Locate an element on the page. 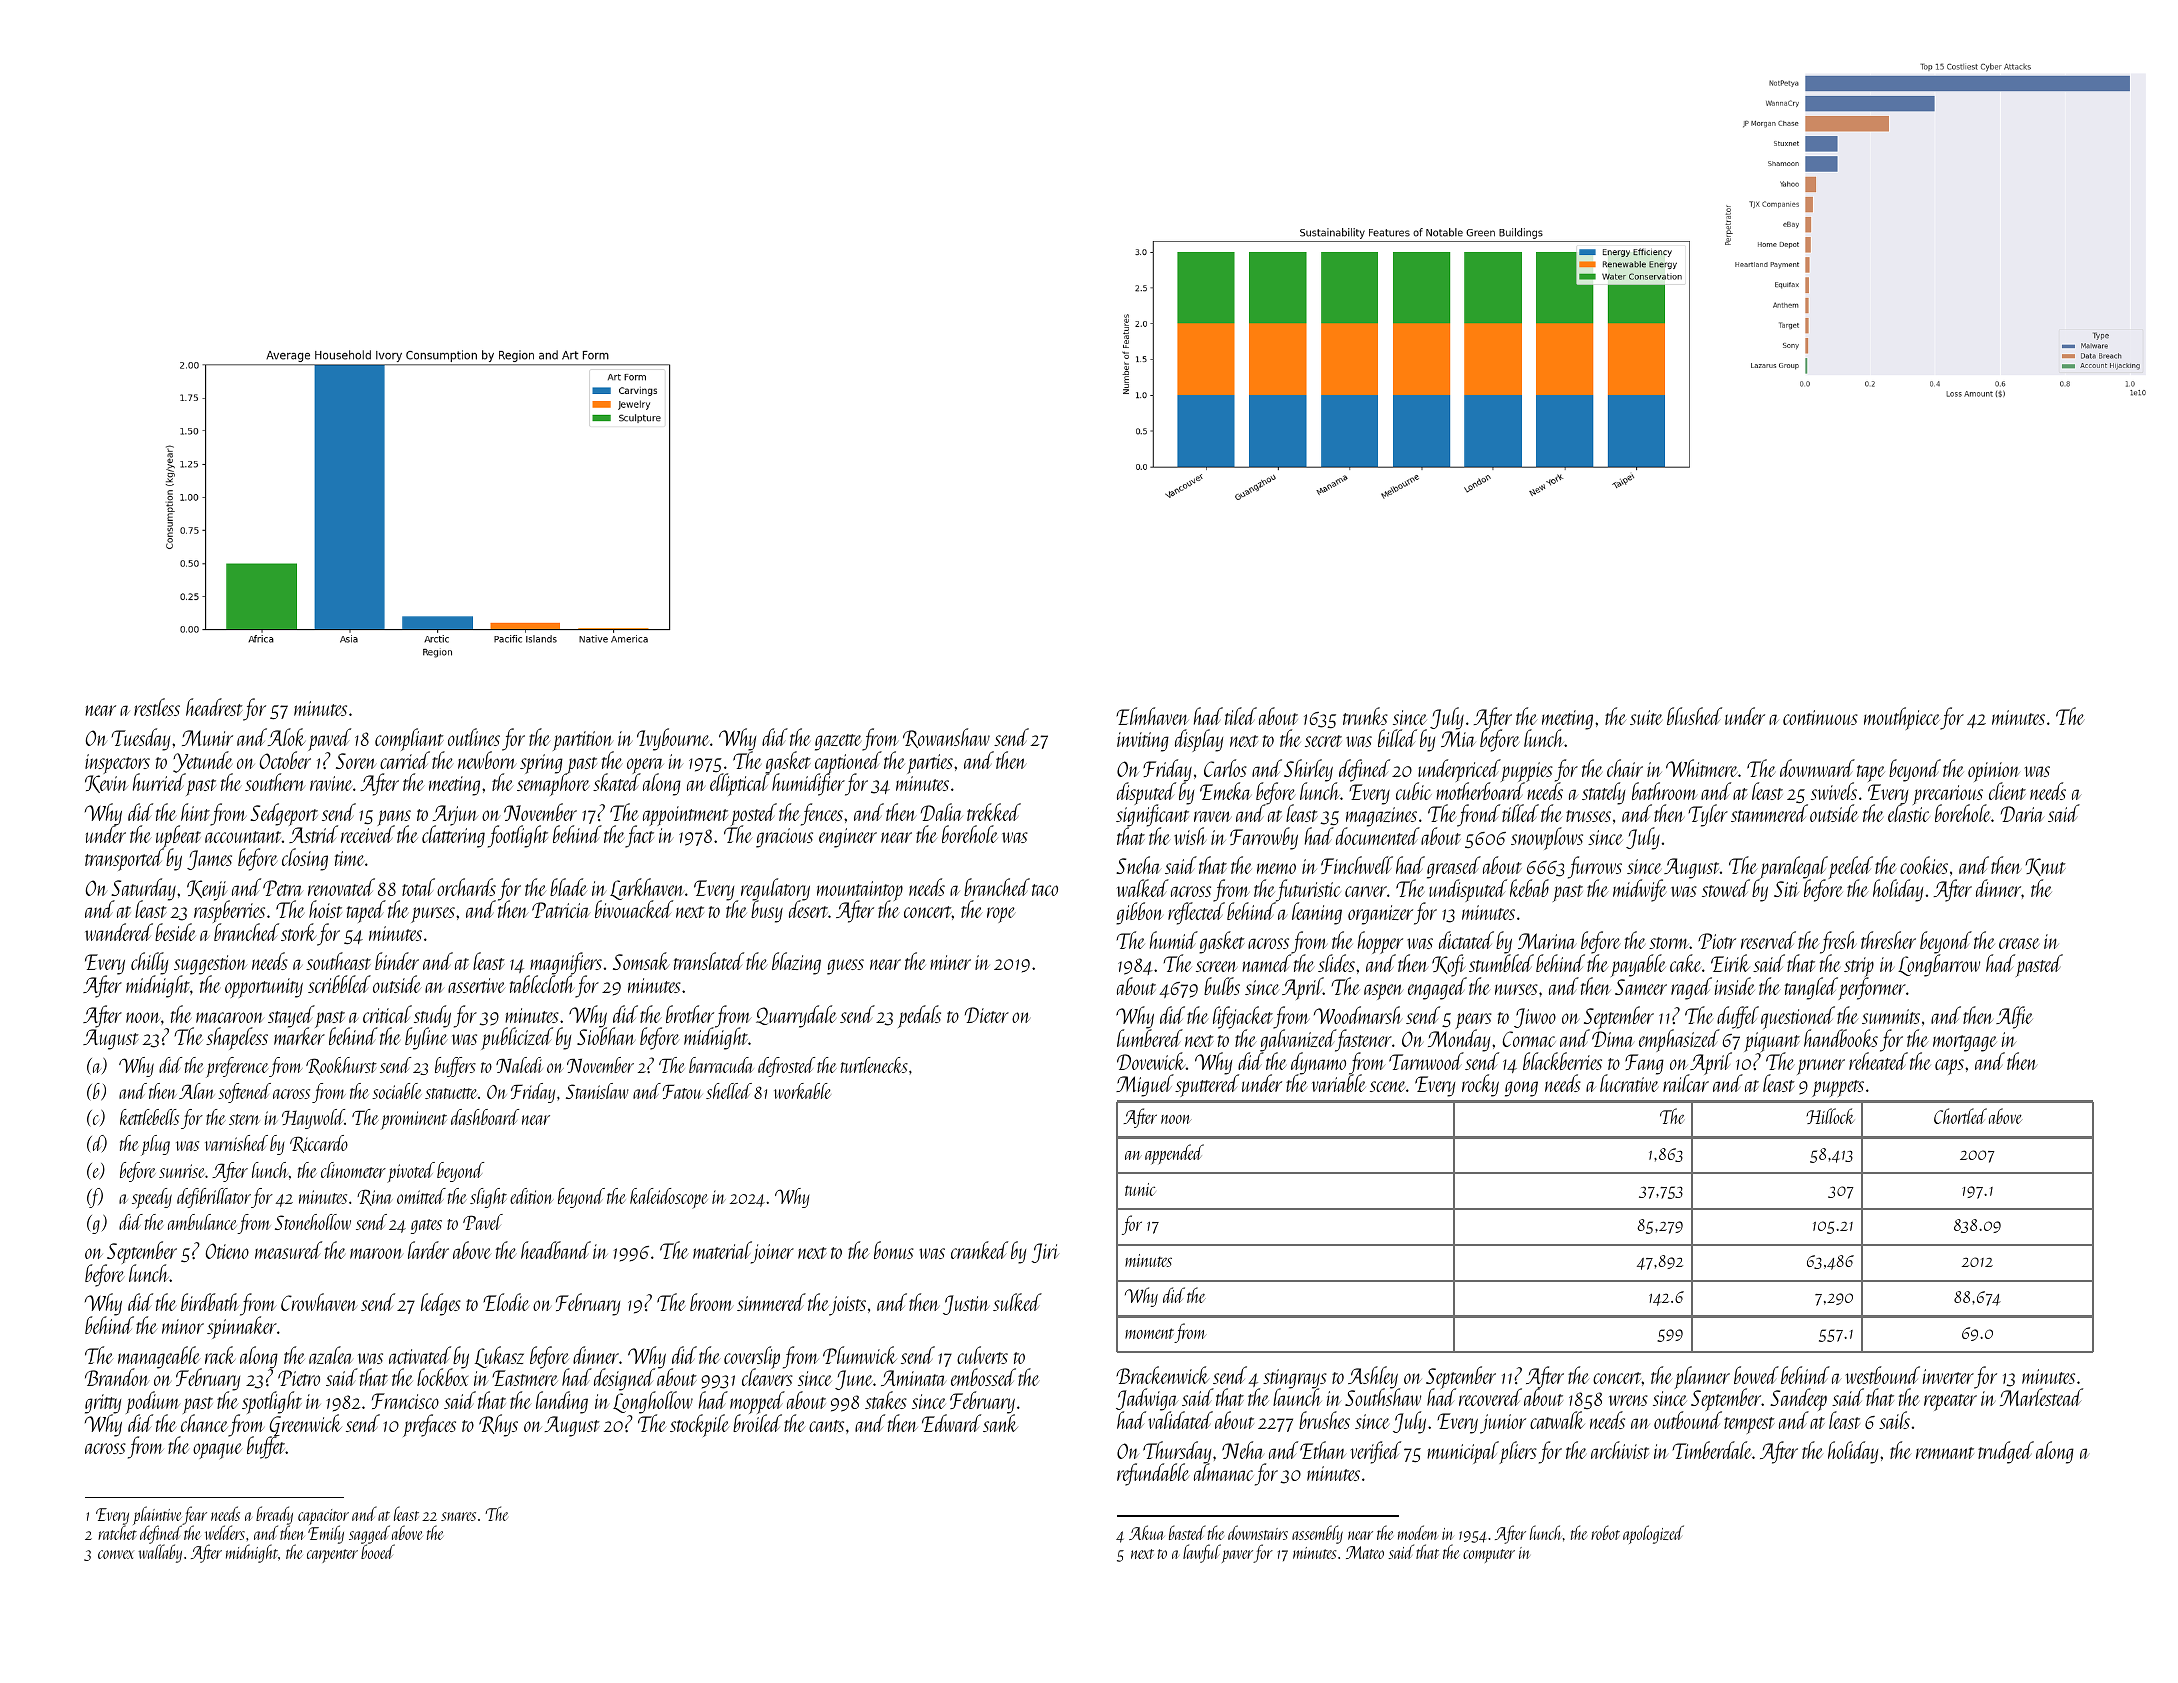  kaleidoscope is located at coordinates (668, 1198).
